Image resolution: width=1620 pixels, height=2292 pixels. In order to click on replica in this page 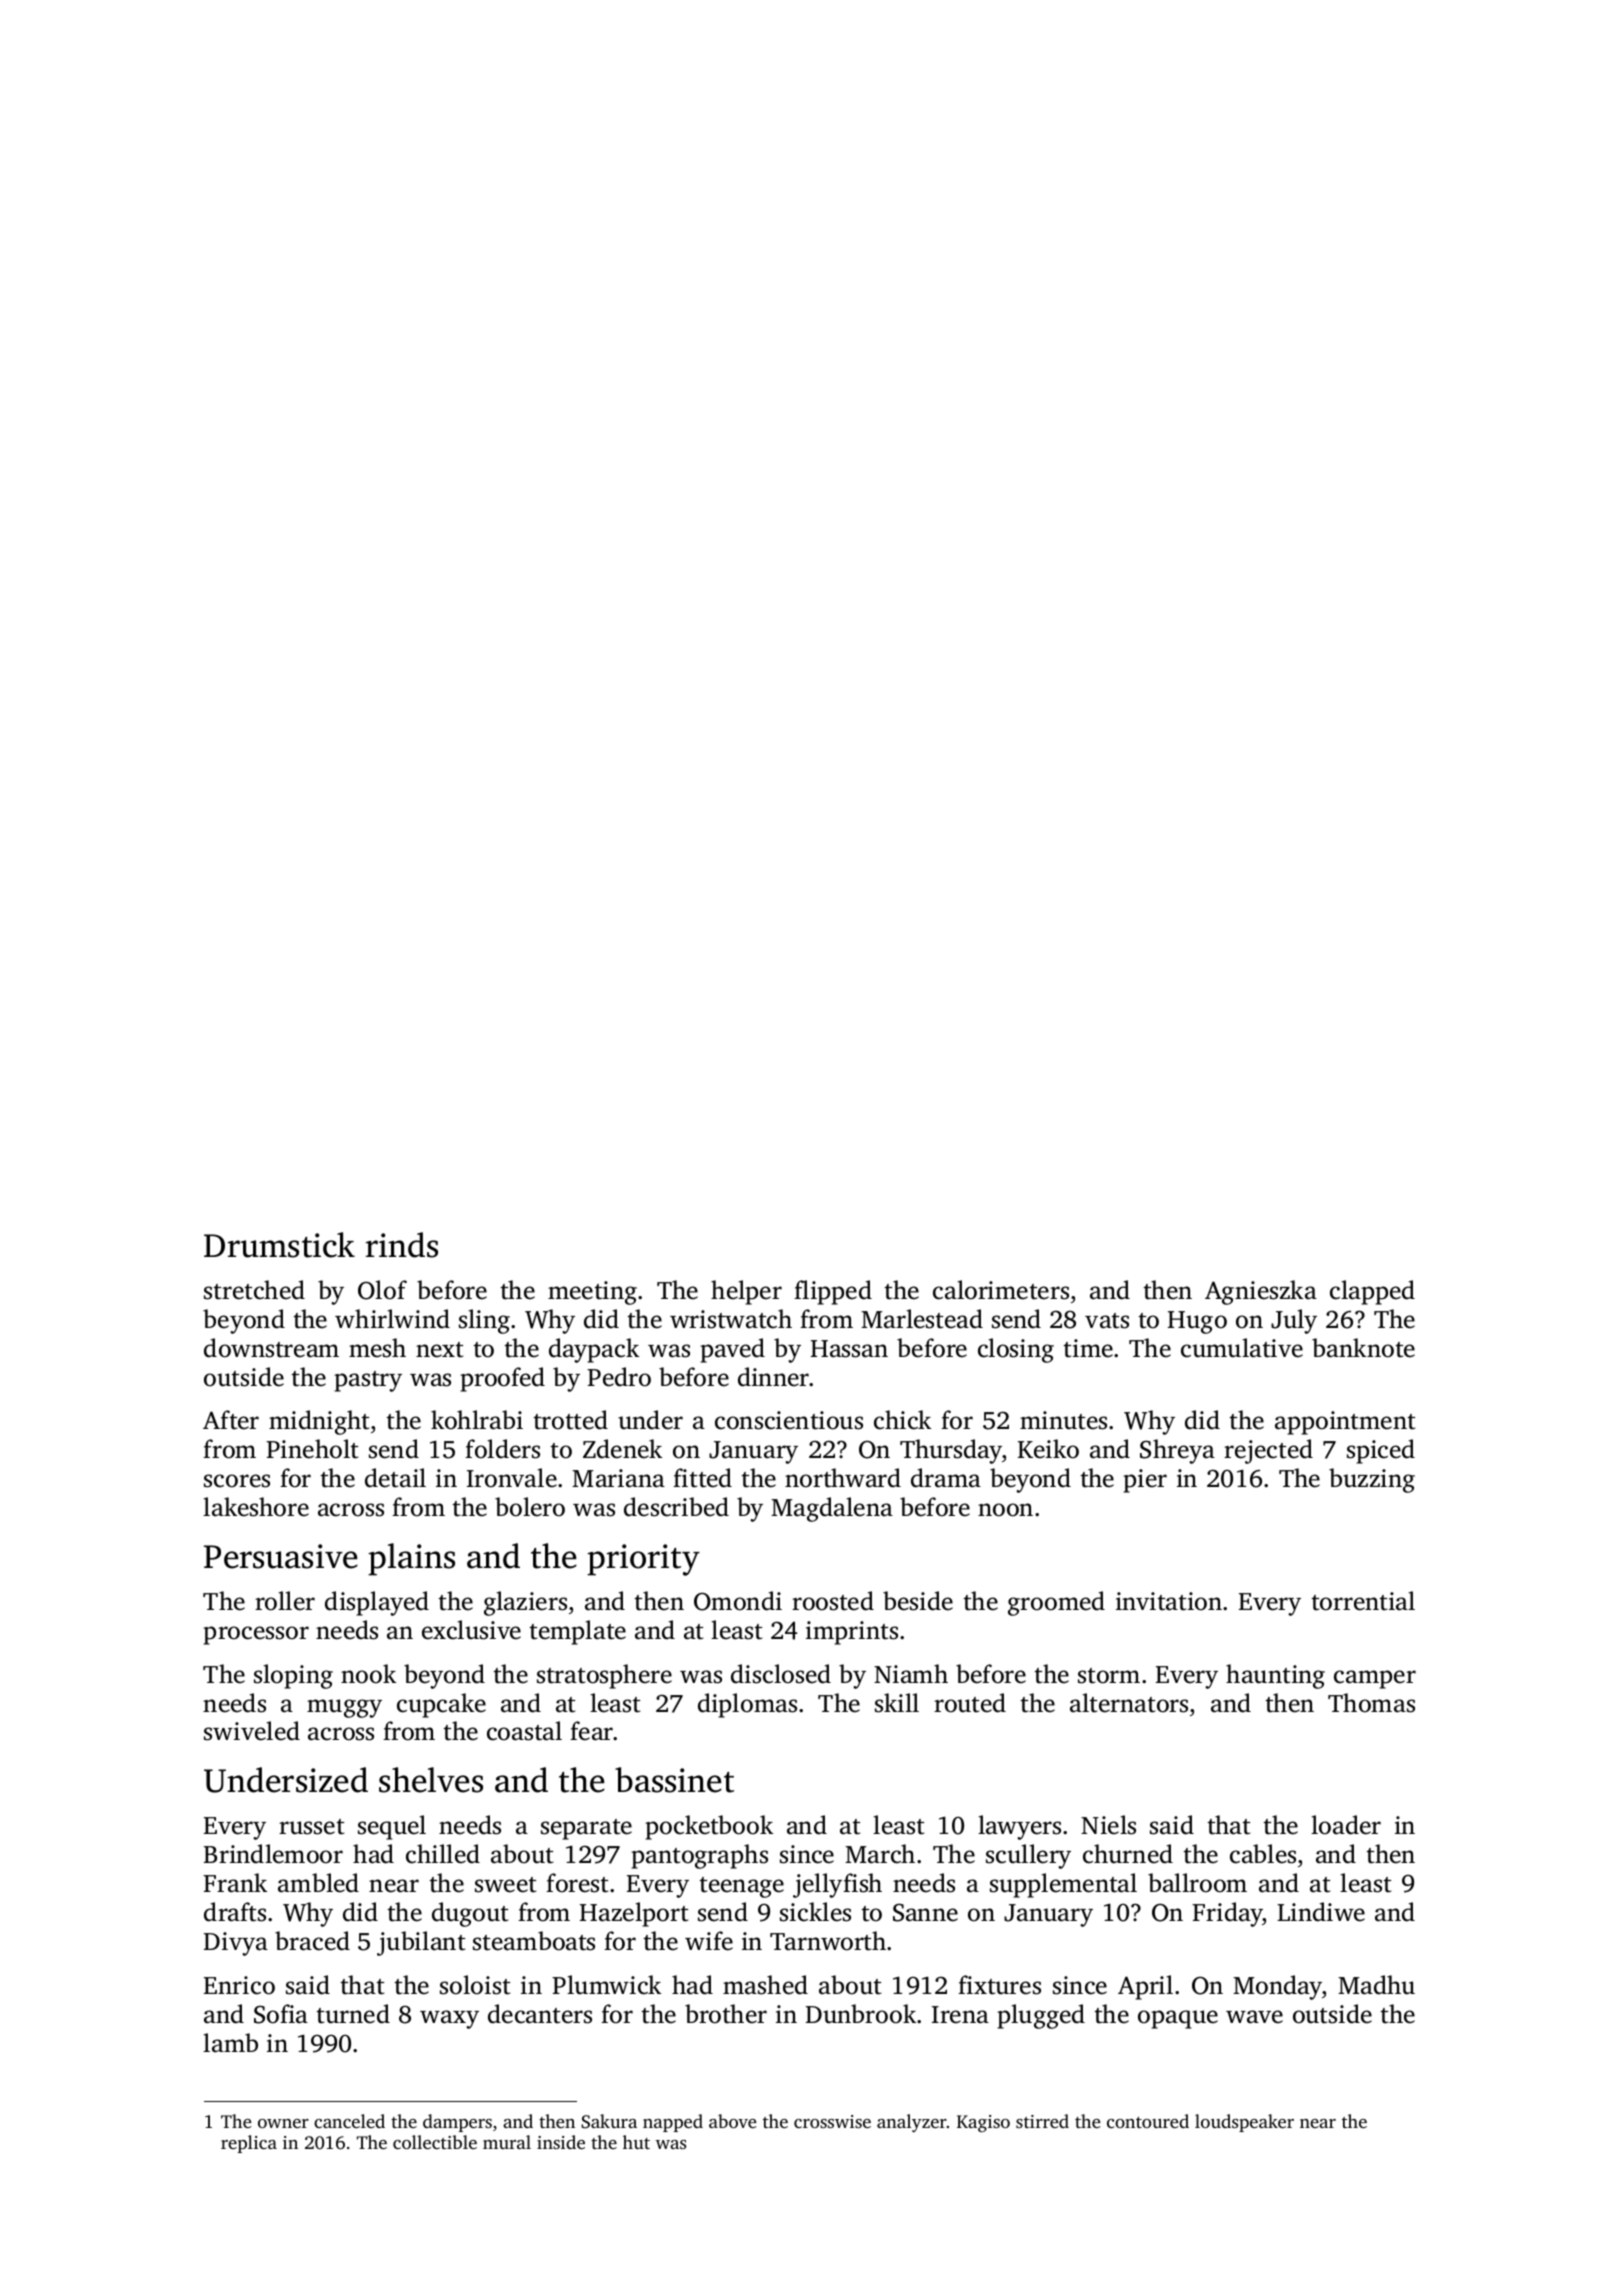, I will do `click(249, 2144)`.
